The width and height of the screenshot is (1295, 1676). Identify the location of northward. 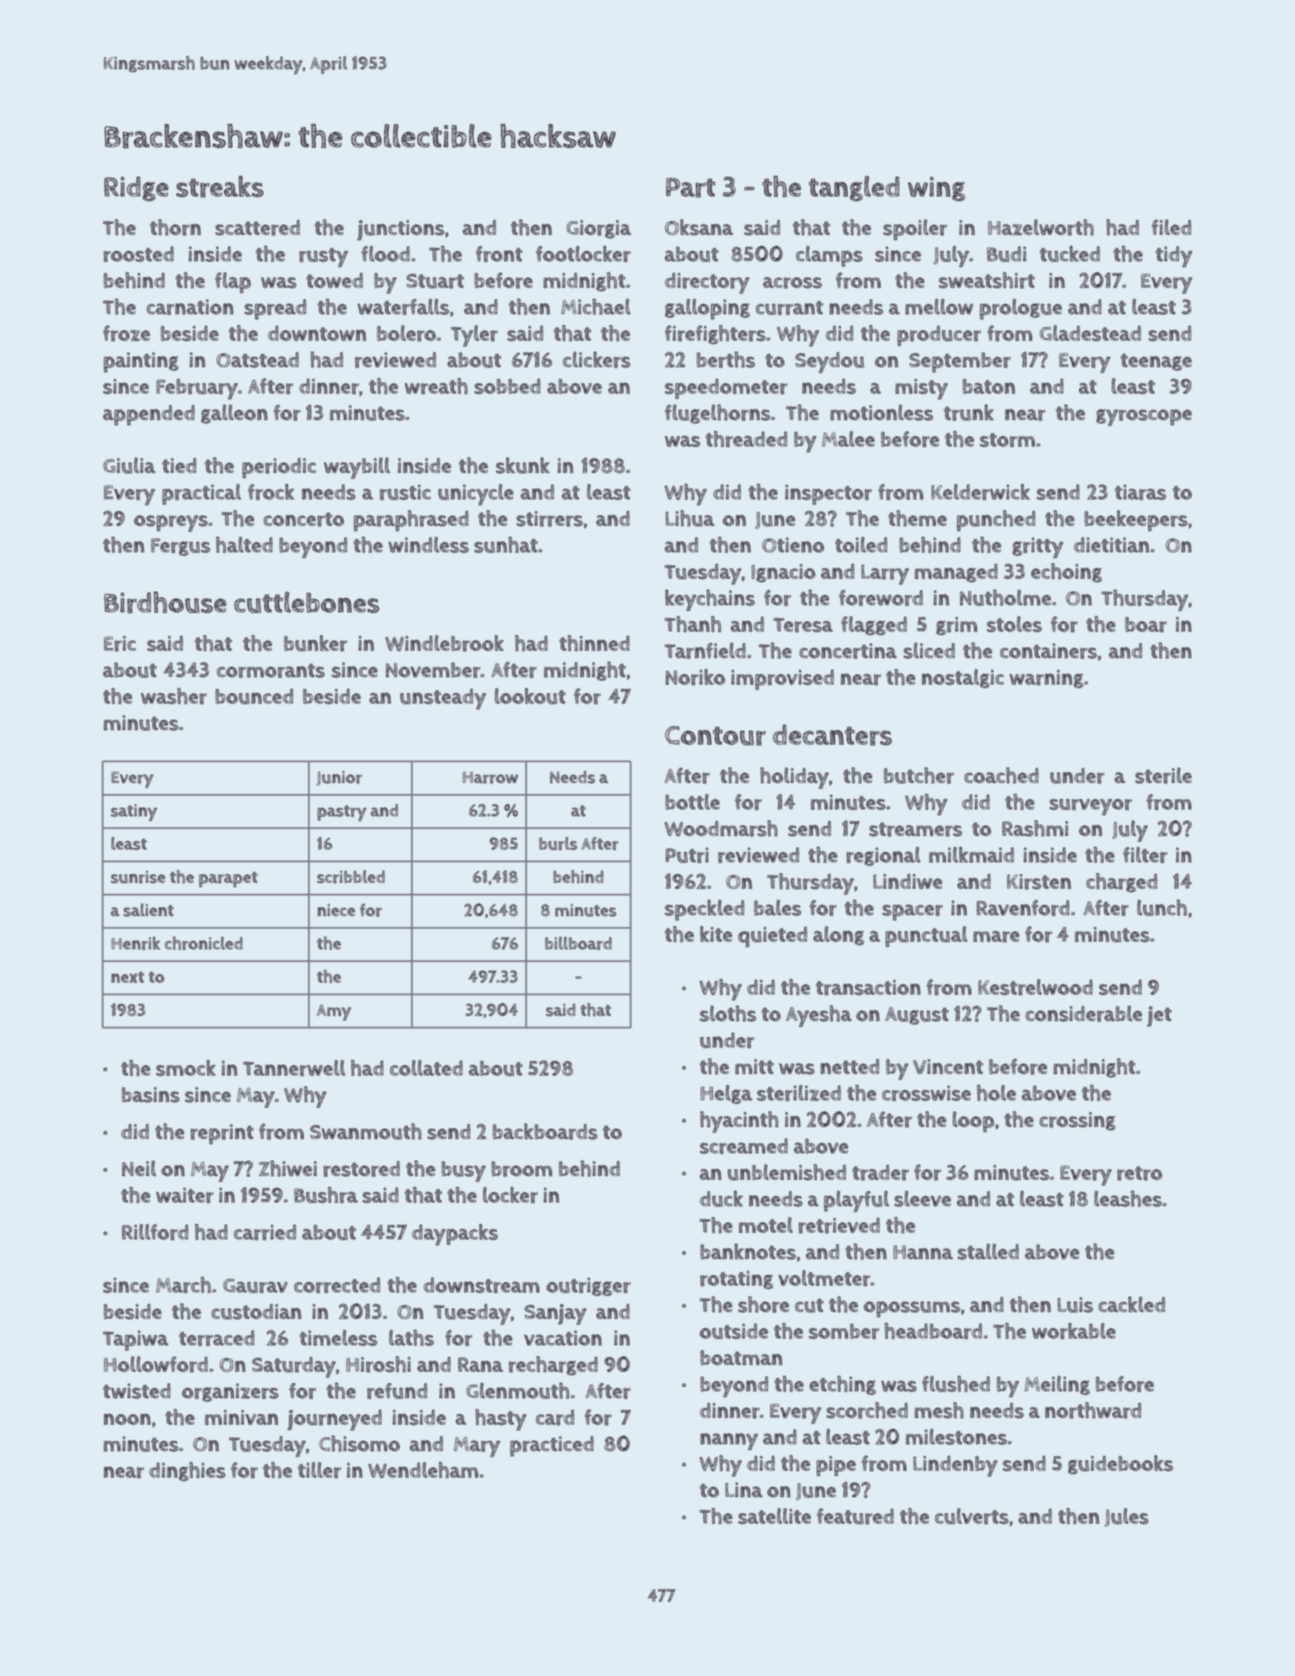
(1093, 1410).
